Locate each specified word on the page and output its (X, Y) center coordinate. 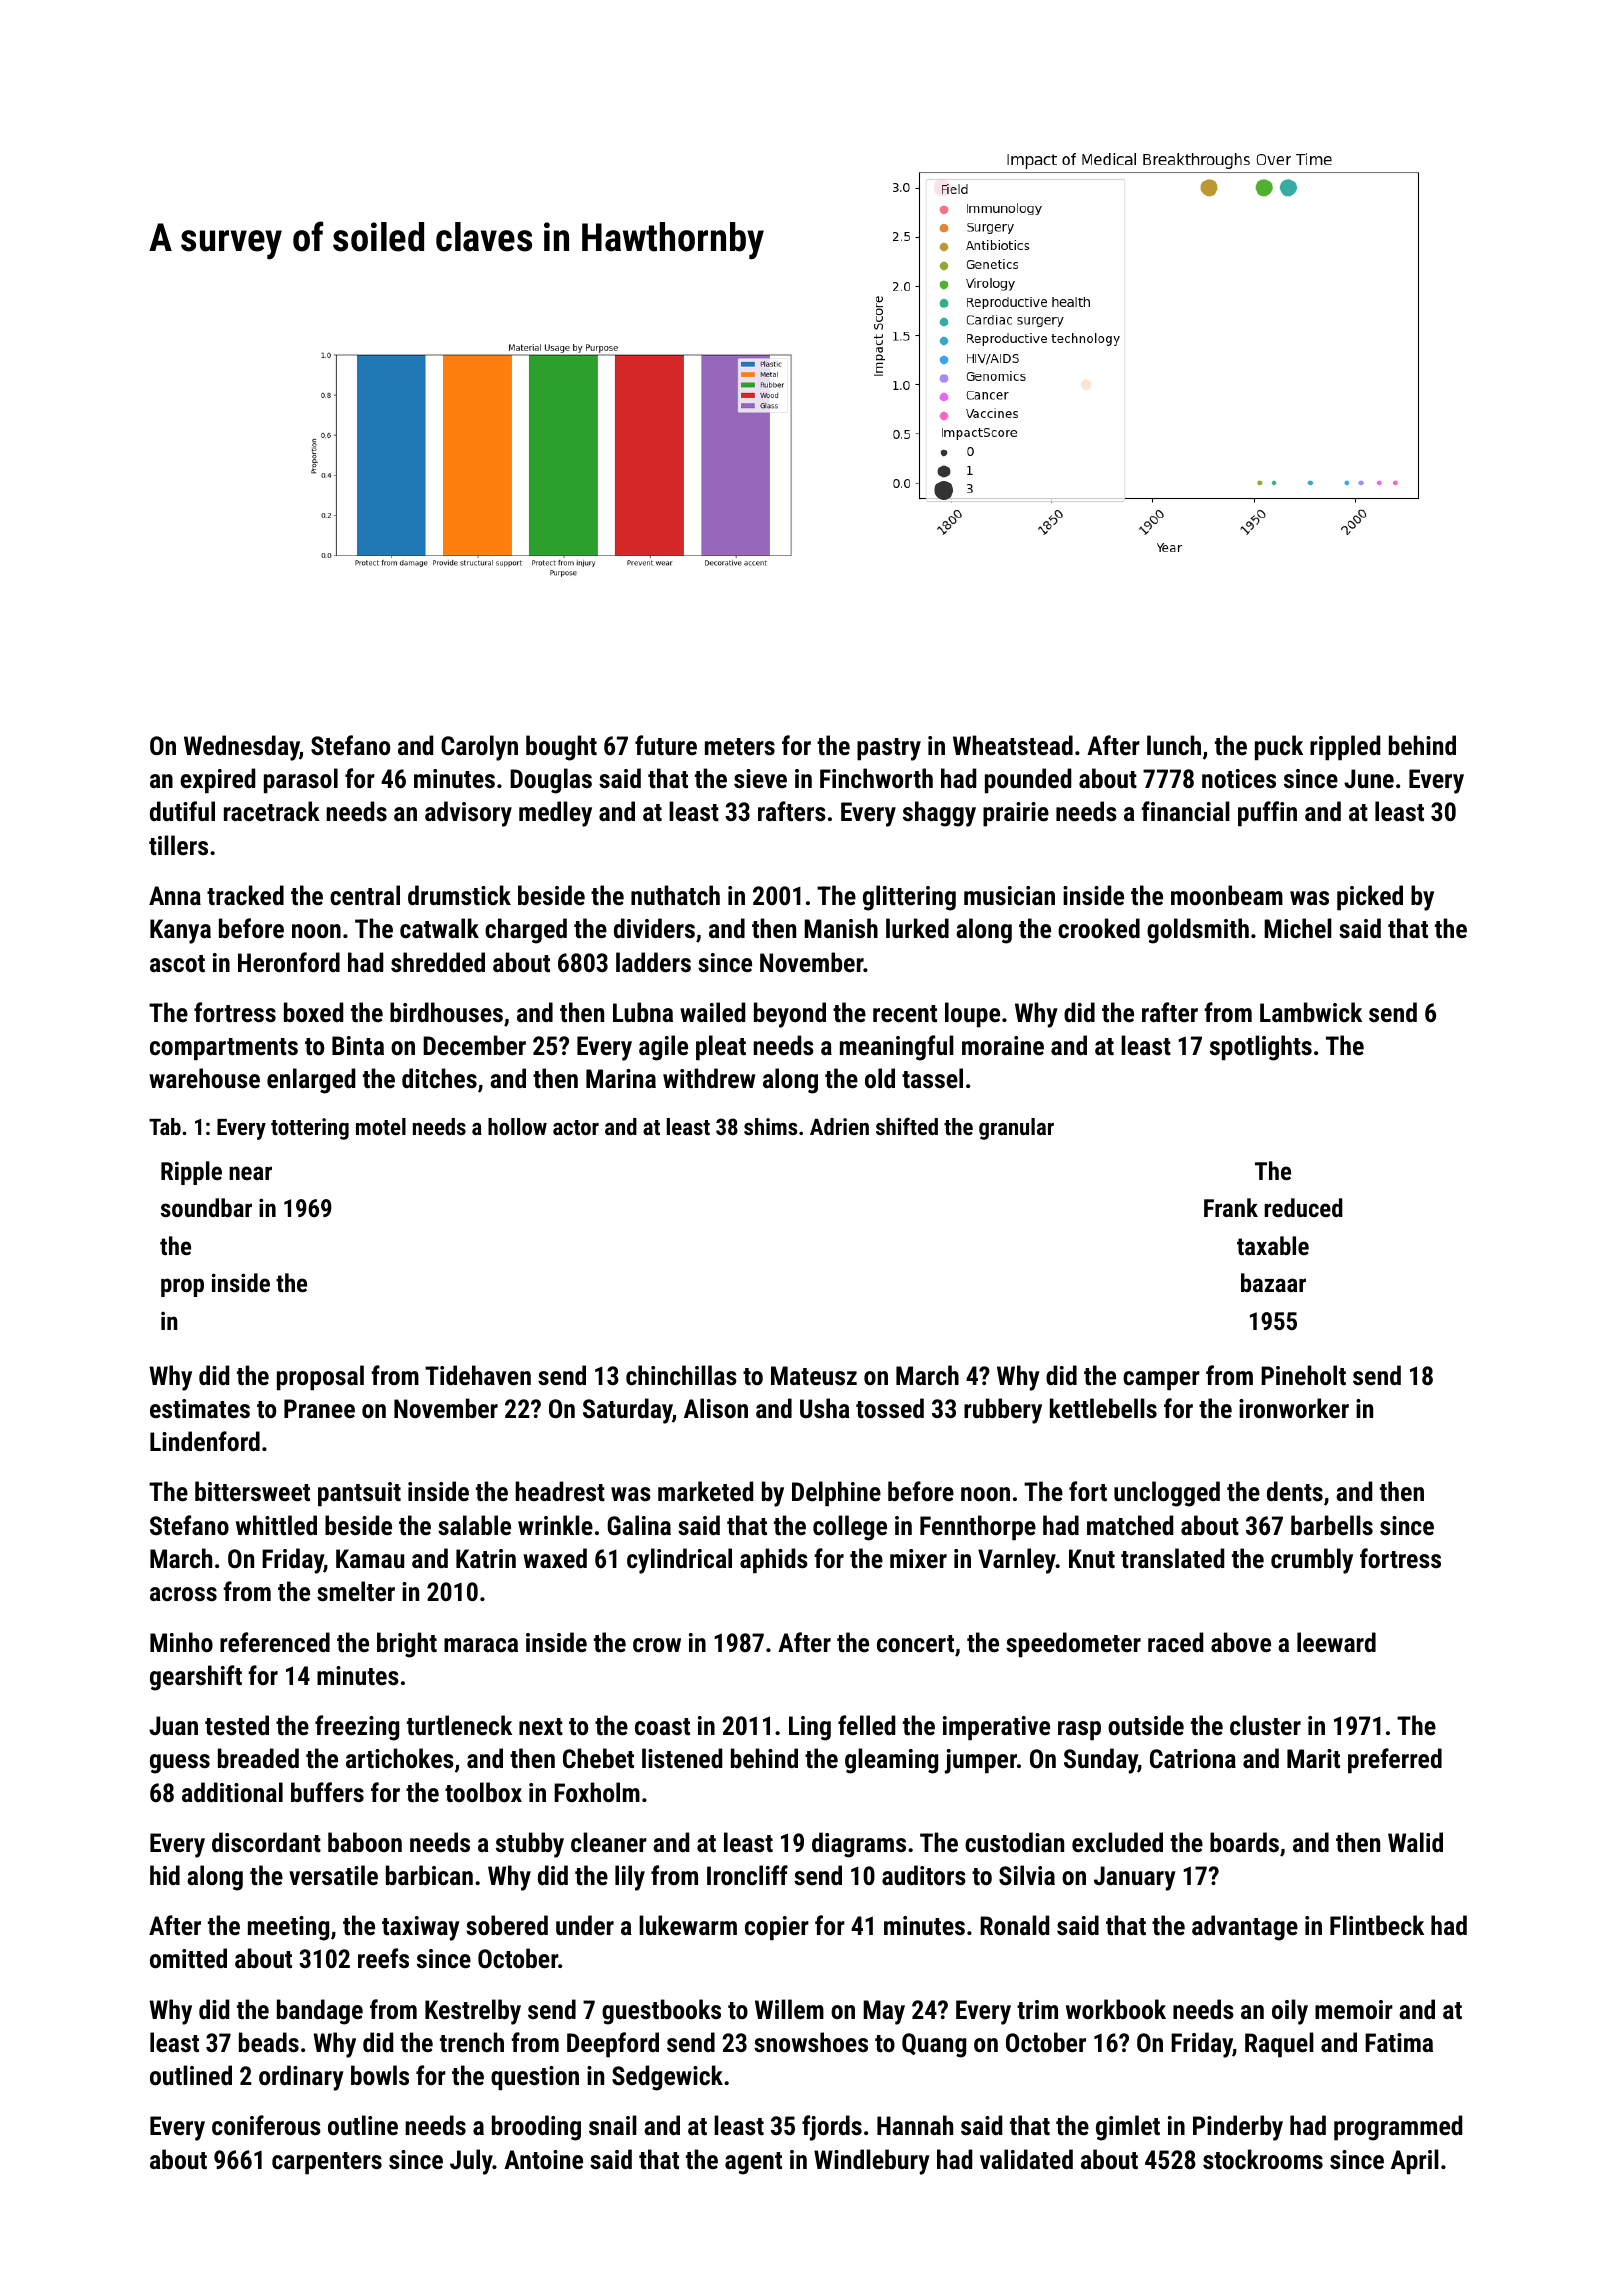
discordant (266, 1842)
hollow (517, 1126)
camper (1161, 1381)
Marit (1313, 1758)
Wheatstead (1013, 745)
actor (576, 1127)
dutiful (182, 811)
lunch (1174, 745)
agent (753, 2163)
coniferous (266, 2125)
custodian (1014, 1842)
